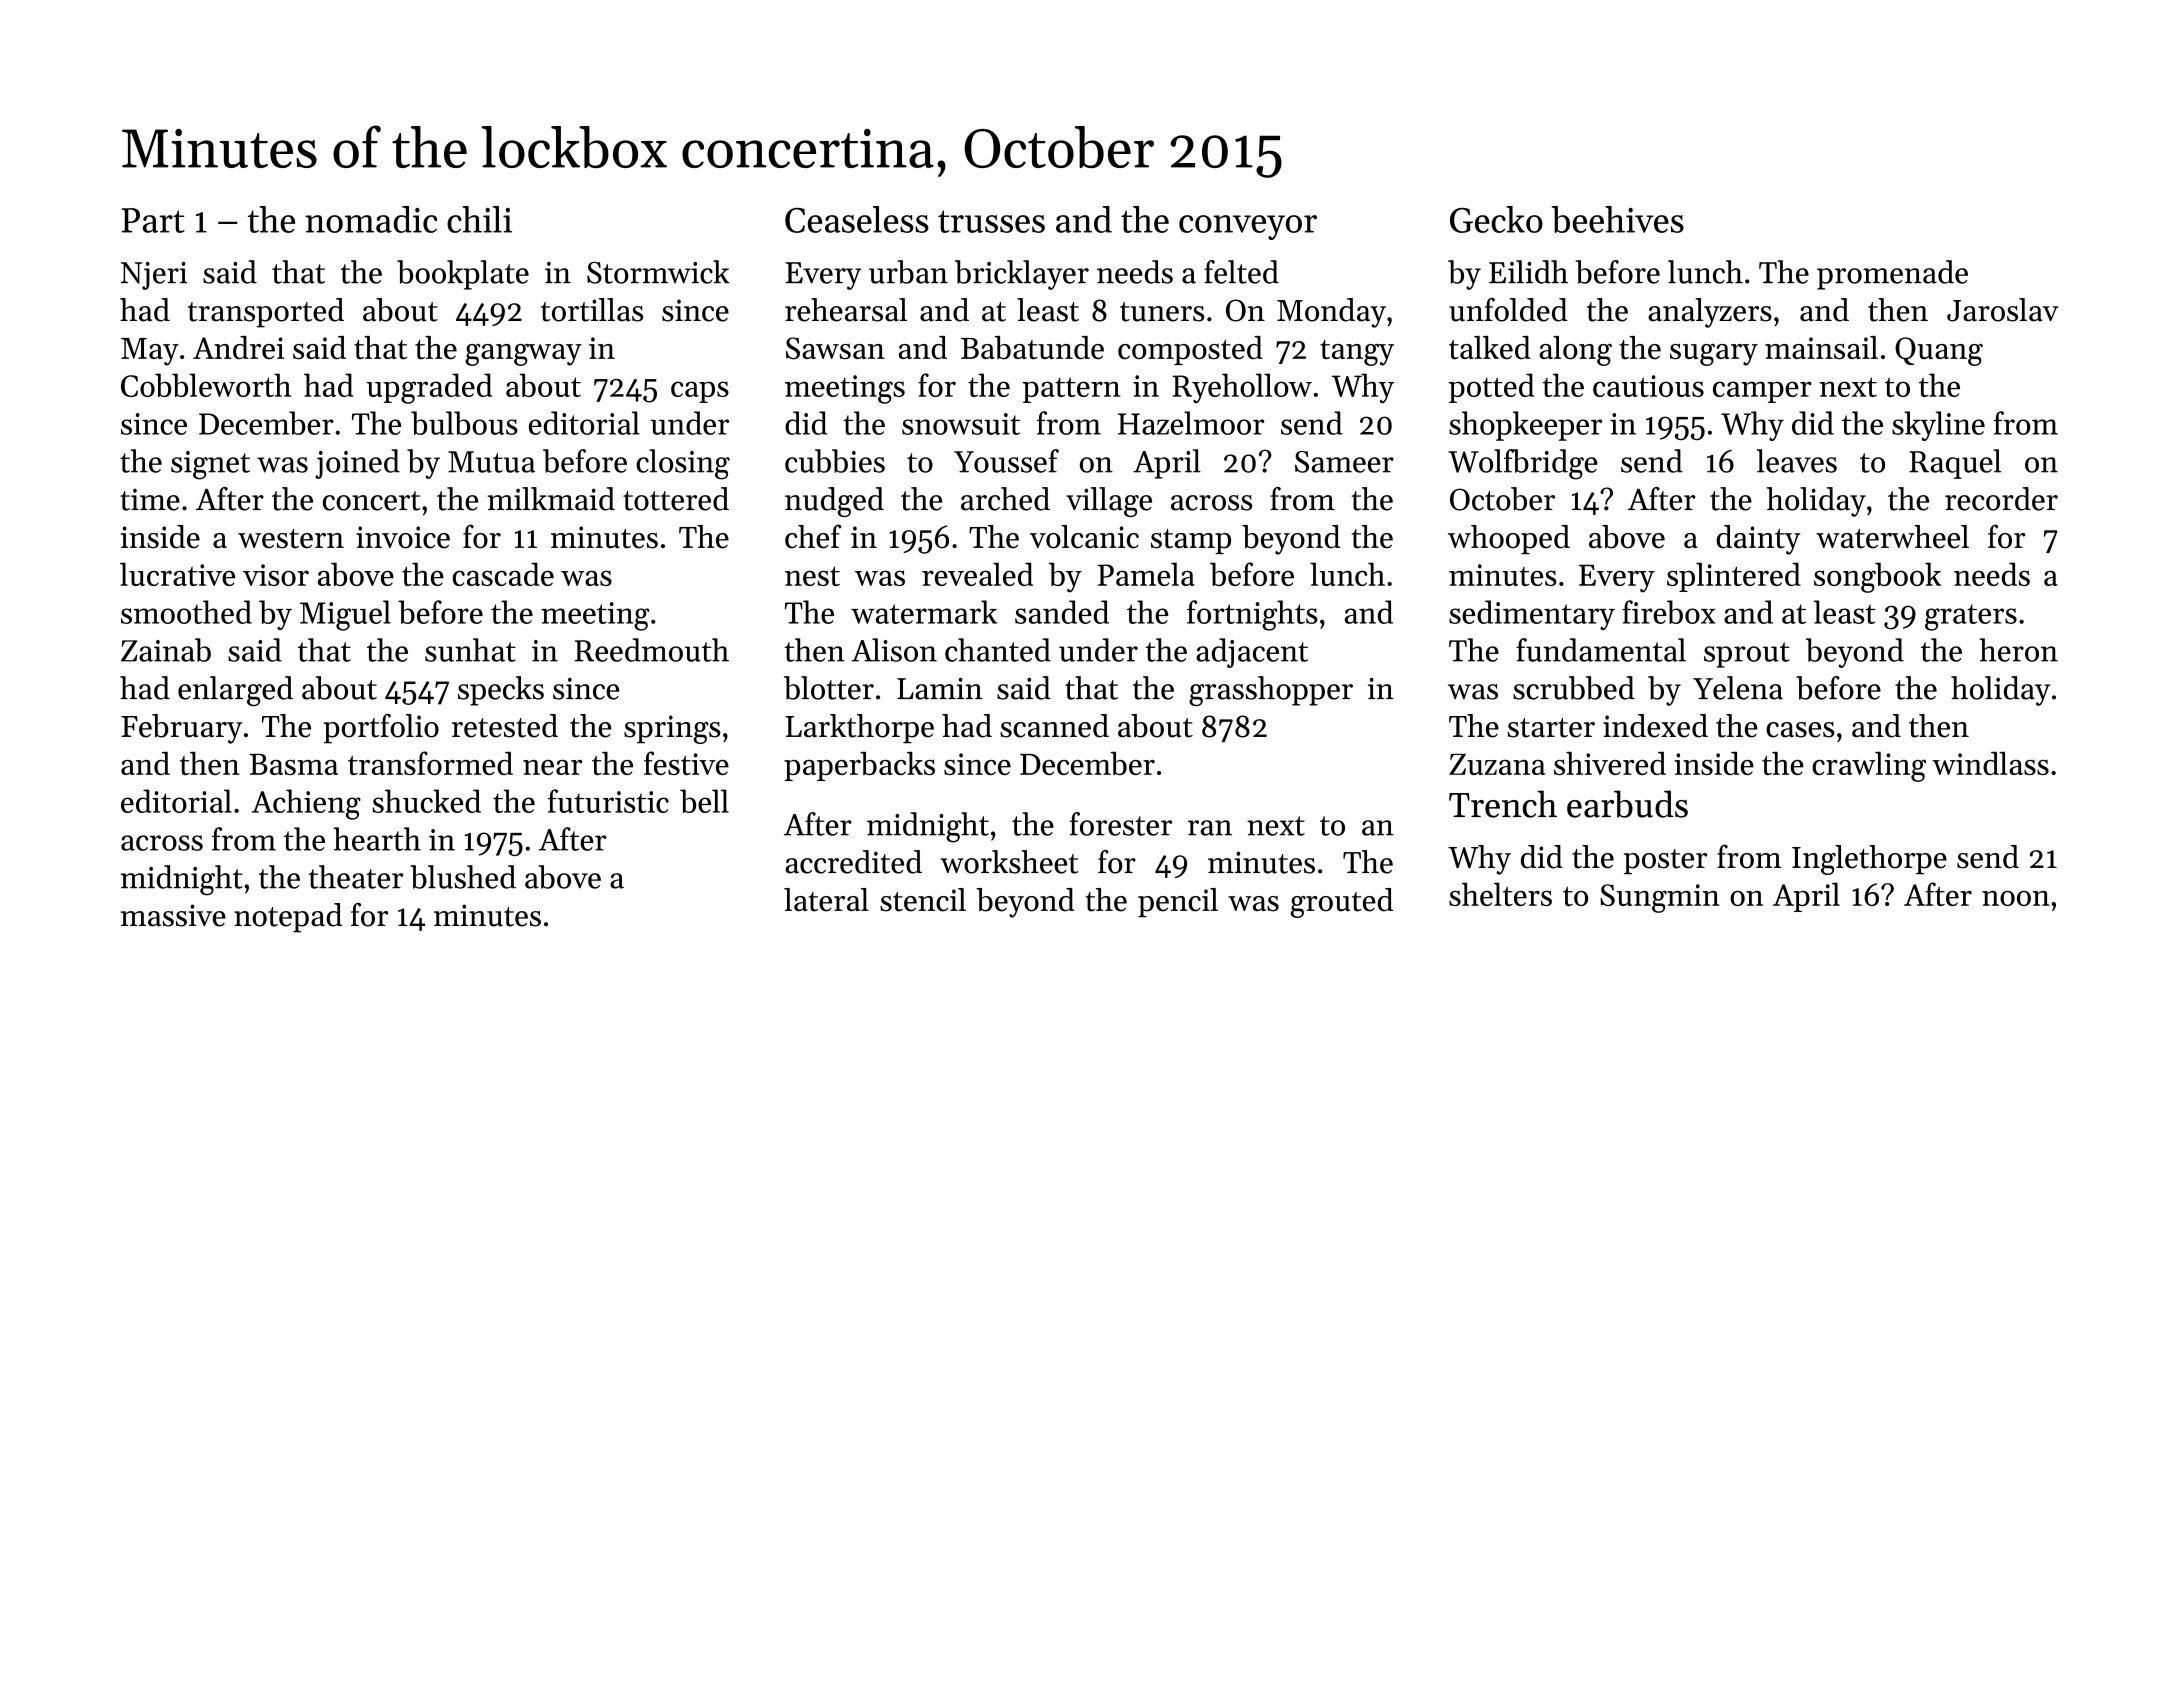  I want to click on snowsuit, so click(961, 424).
